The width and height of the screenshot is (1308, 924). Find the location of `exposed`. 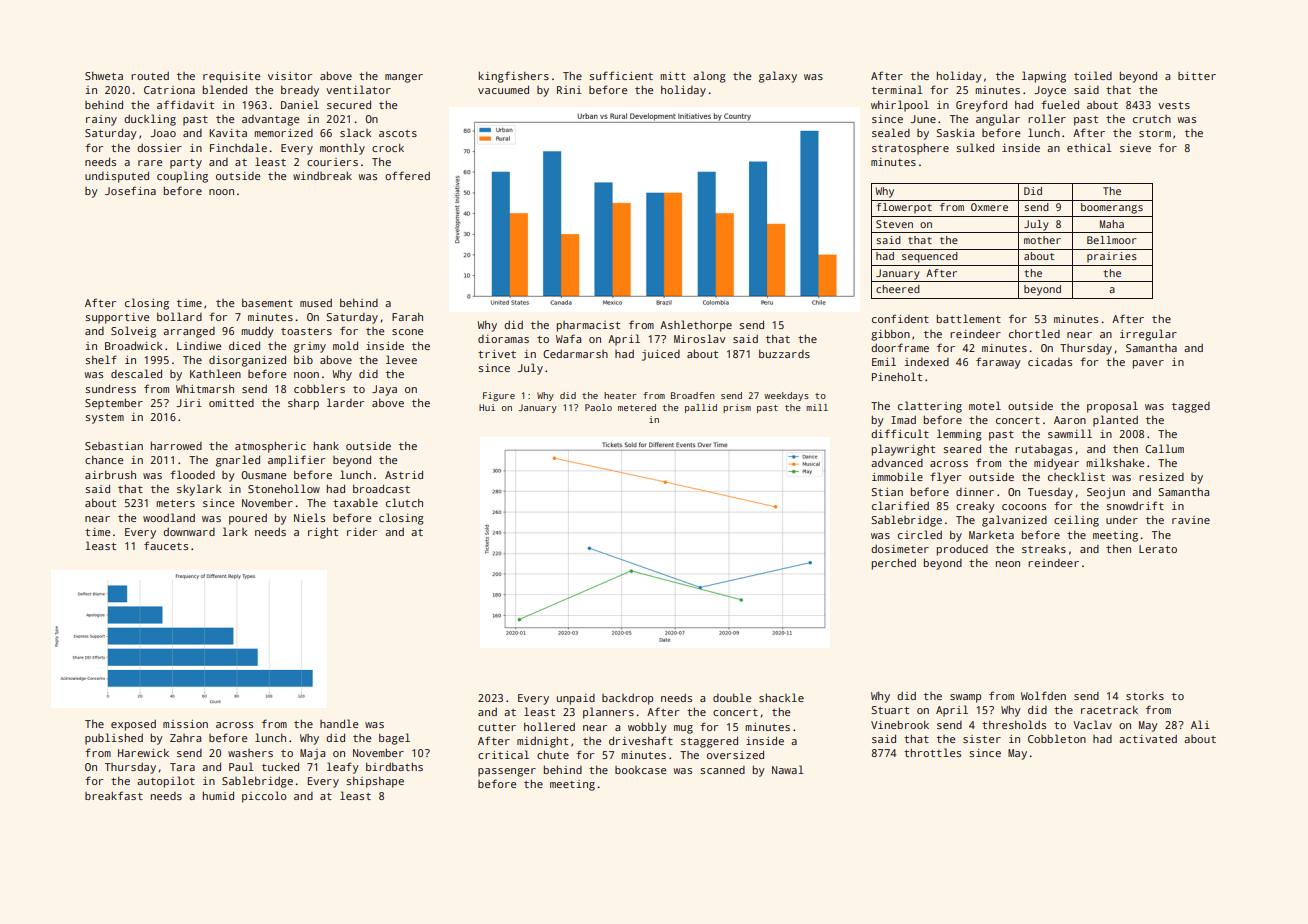

exposed is located at coordinates (133, 725).
